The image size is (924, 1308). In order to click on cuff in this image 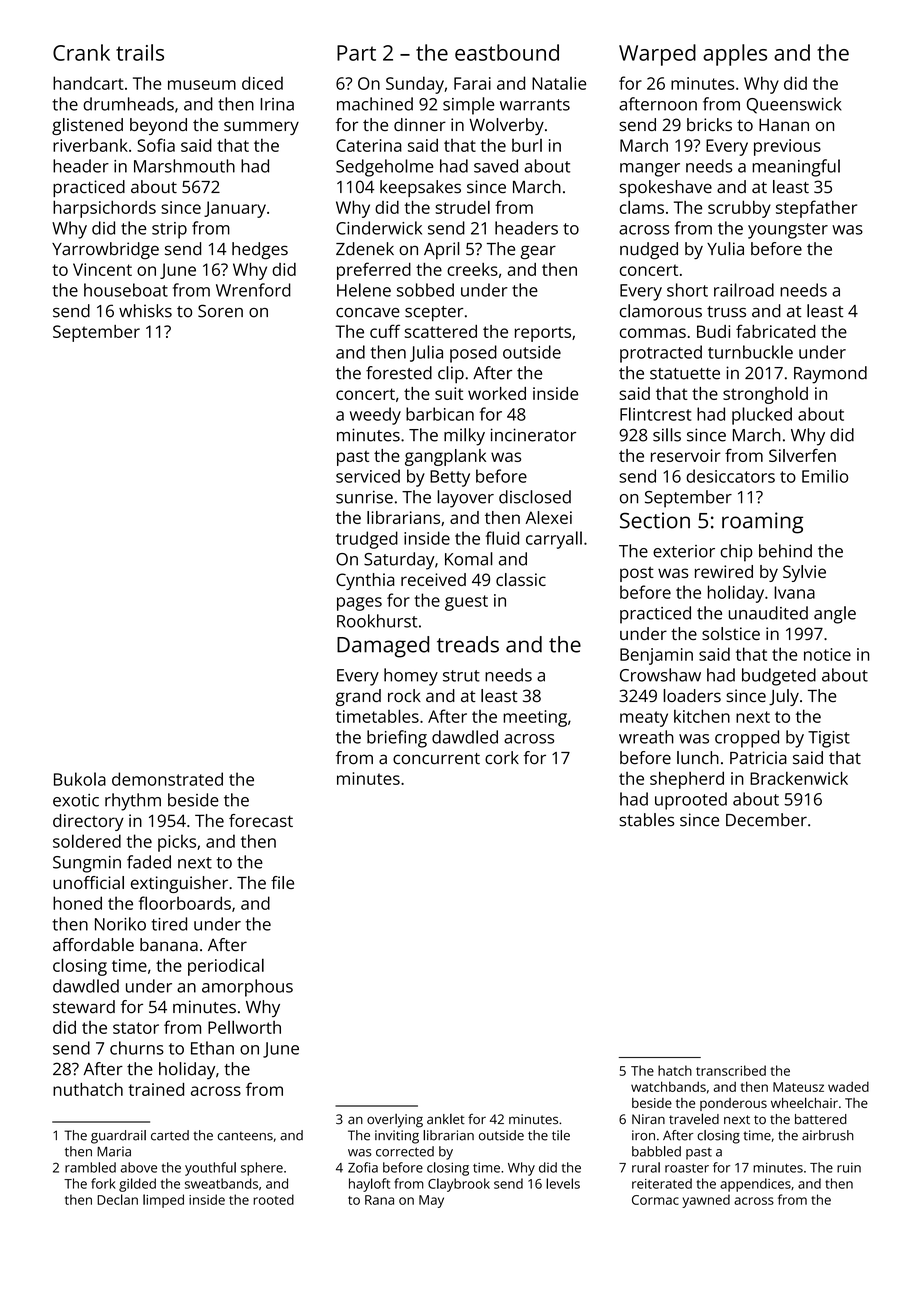, I will do `click(385, 331)`.
